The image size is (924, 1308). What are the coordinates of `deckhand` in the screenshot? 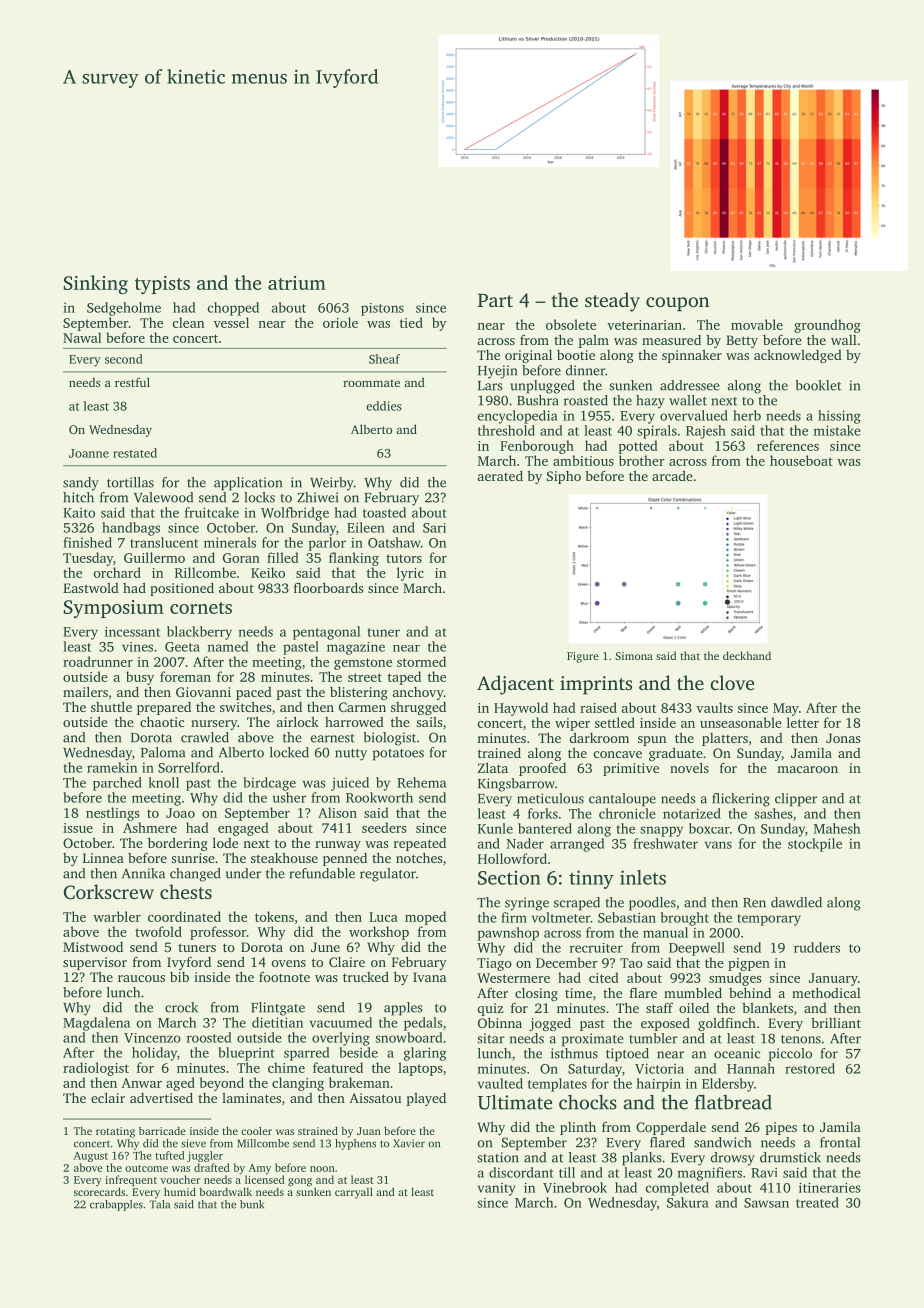 It's located at (747, 655).
